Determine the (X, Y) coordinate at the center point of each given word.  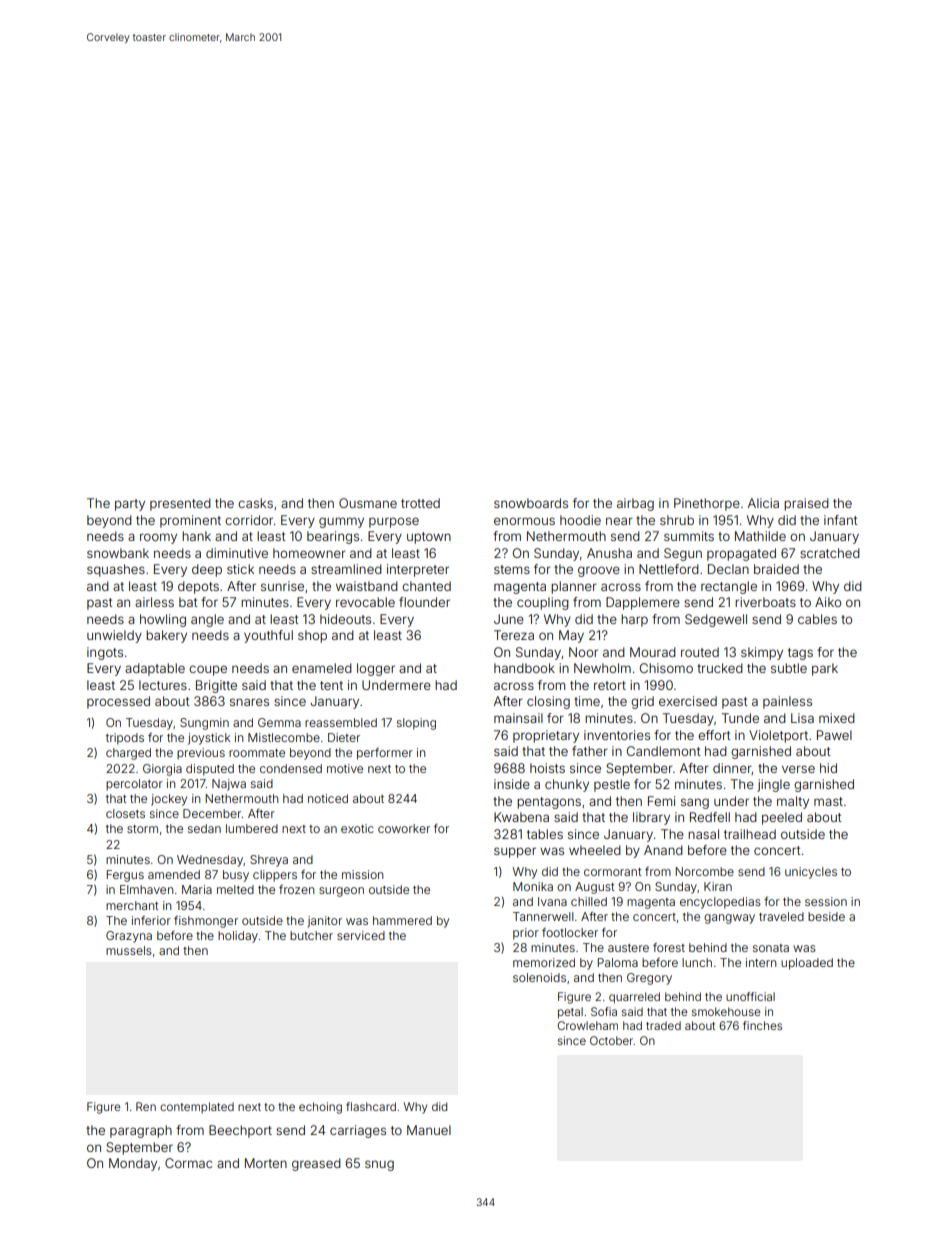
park (825, 669)
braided (776, 569)
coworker (404, 828)
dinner (732, 769)
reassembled (341, 722)
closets (125, 813)
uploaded (807, 964)
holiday (238, 937)
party (130, 505)
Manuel (429, 1130)
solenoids (539, 977)
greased (316, 1164)
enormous (524, 521)
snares (249, 702)
